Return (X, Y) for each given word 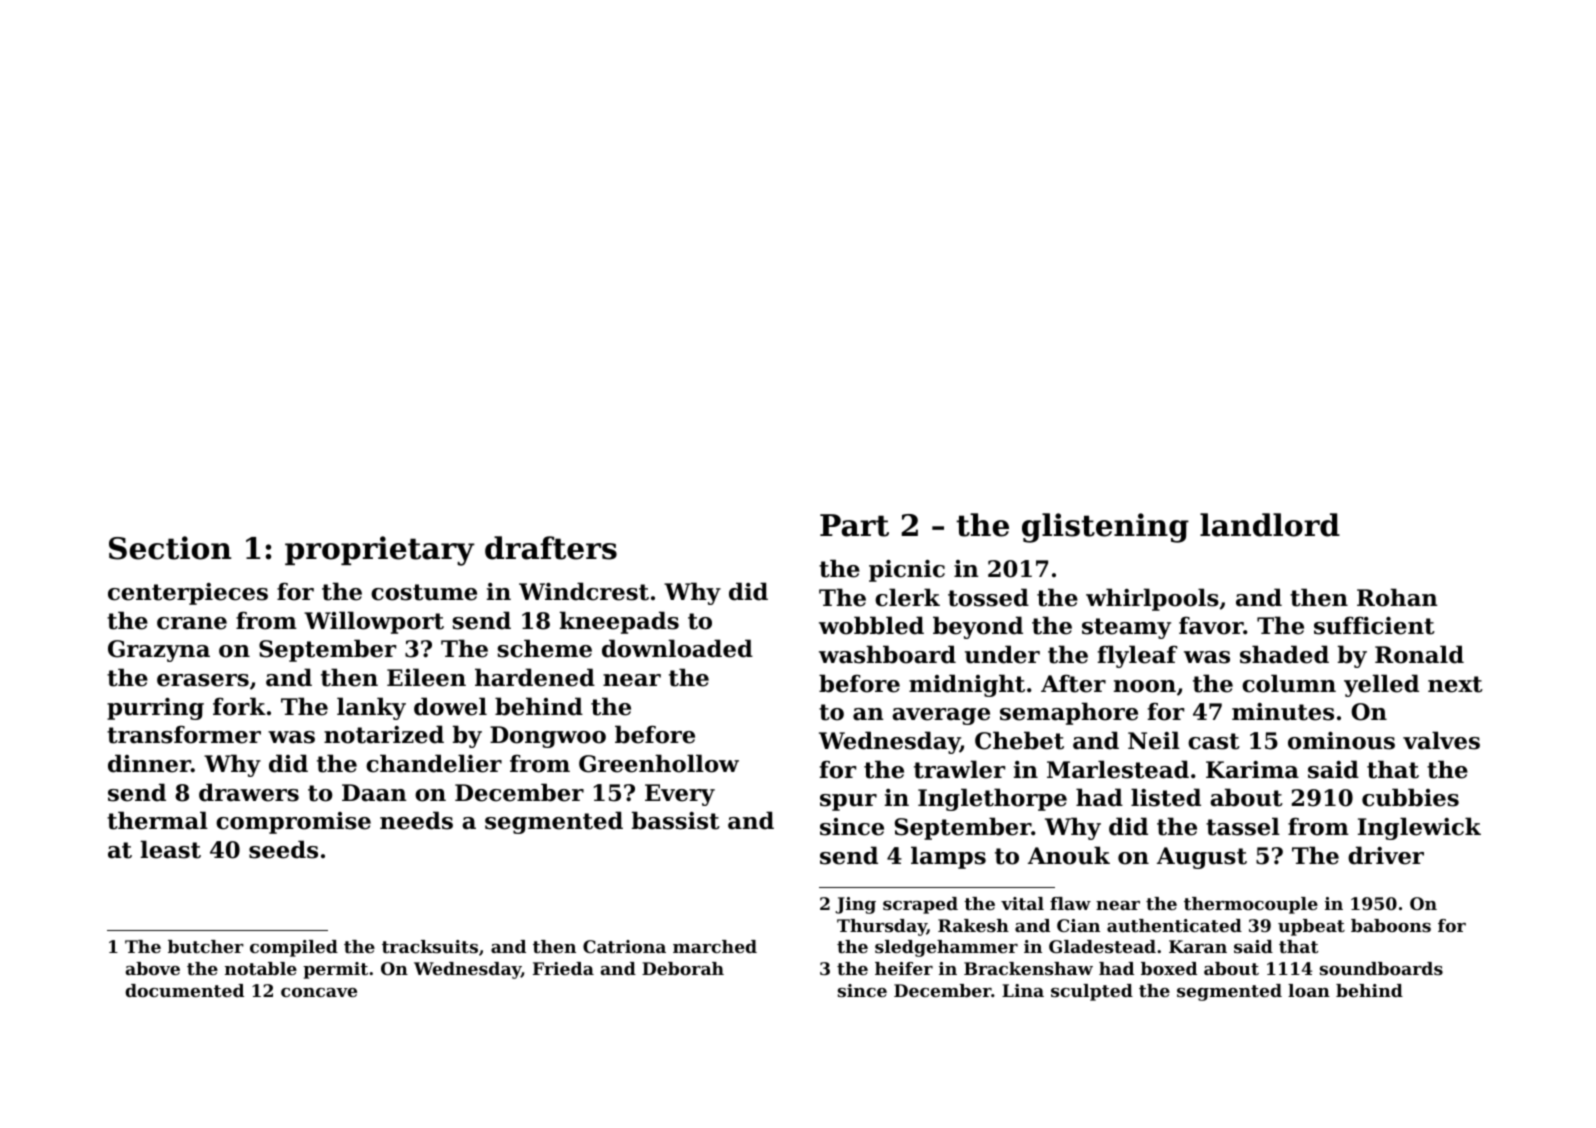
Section (170, 548)
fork (239, 706)
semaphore (1069, 713)
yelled (1381, 685)
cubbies (1410, 797)
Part (854, 525)
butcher (206, 946)
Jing (855, 905)
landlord (1270, 525)
